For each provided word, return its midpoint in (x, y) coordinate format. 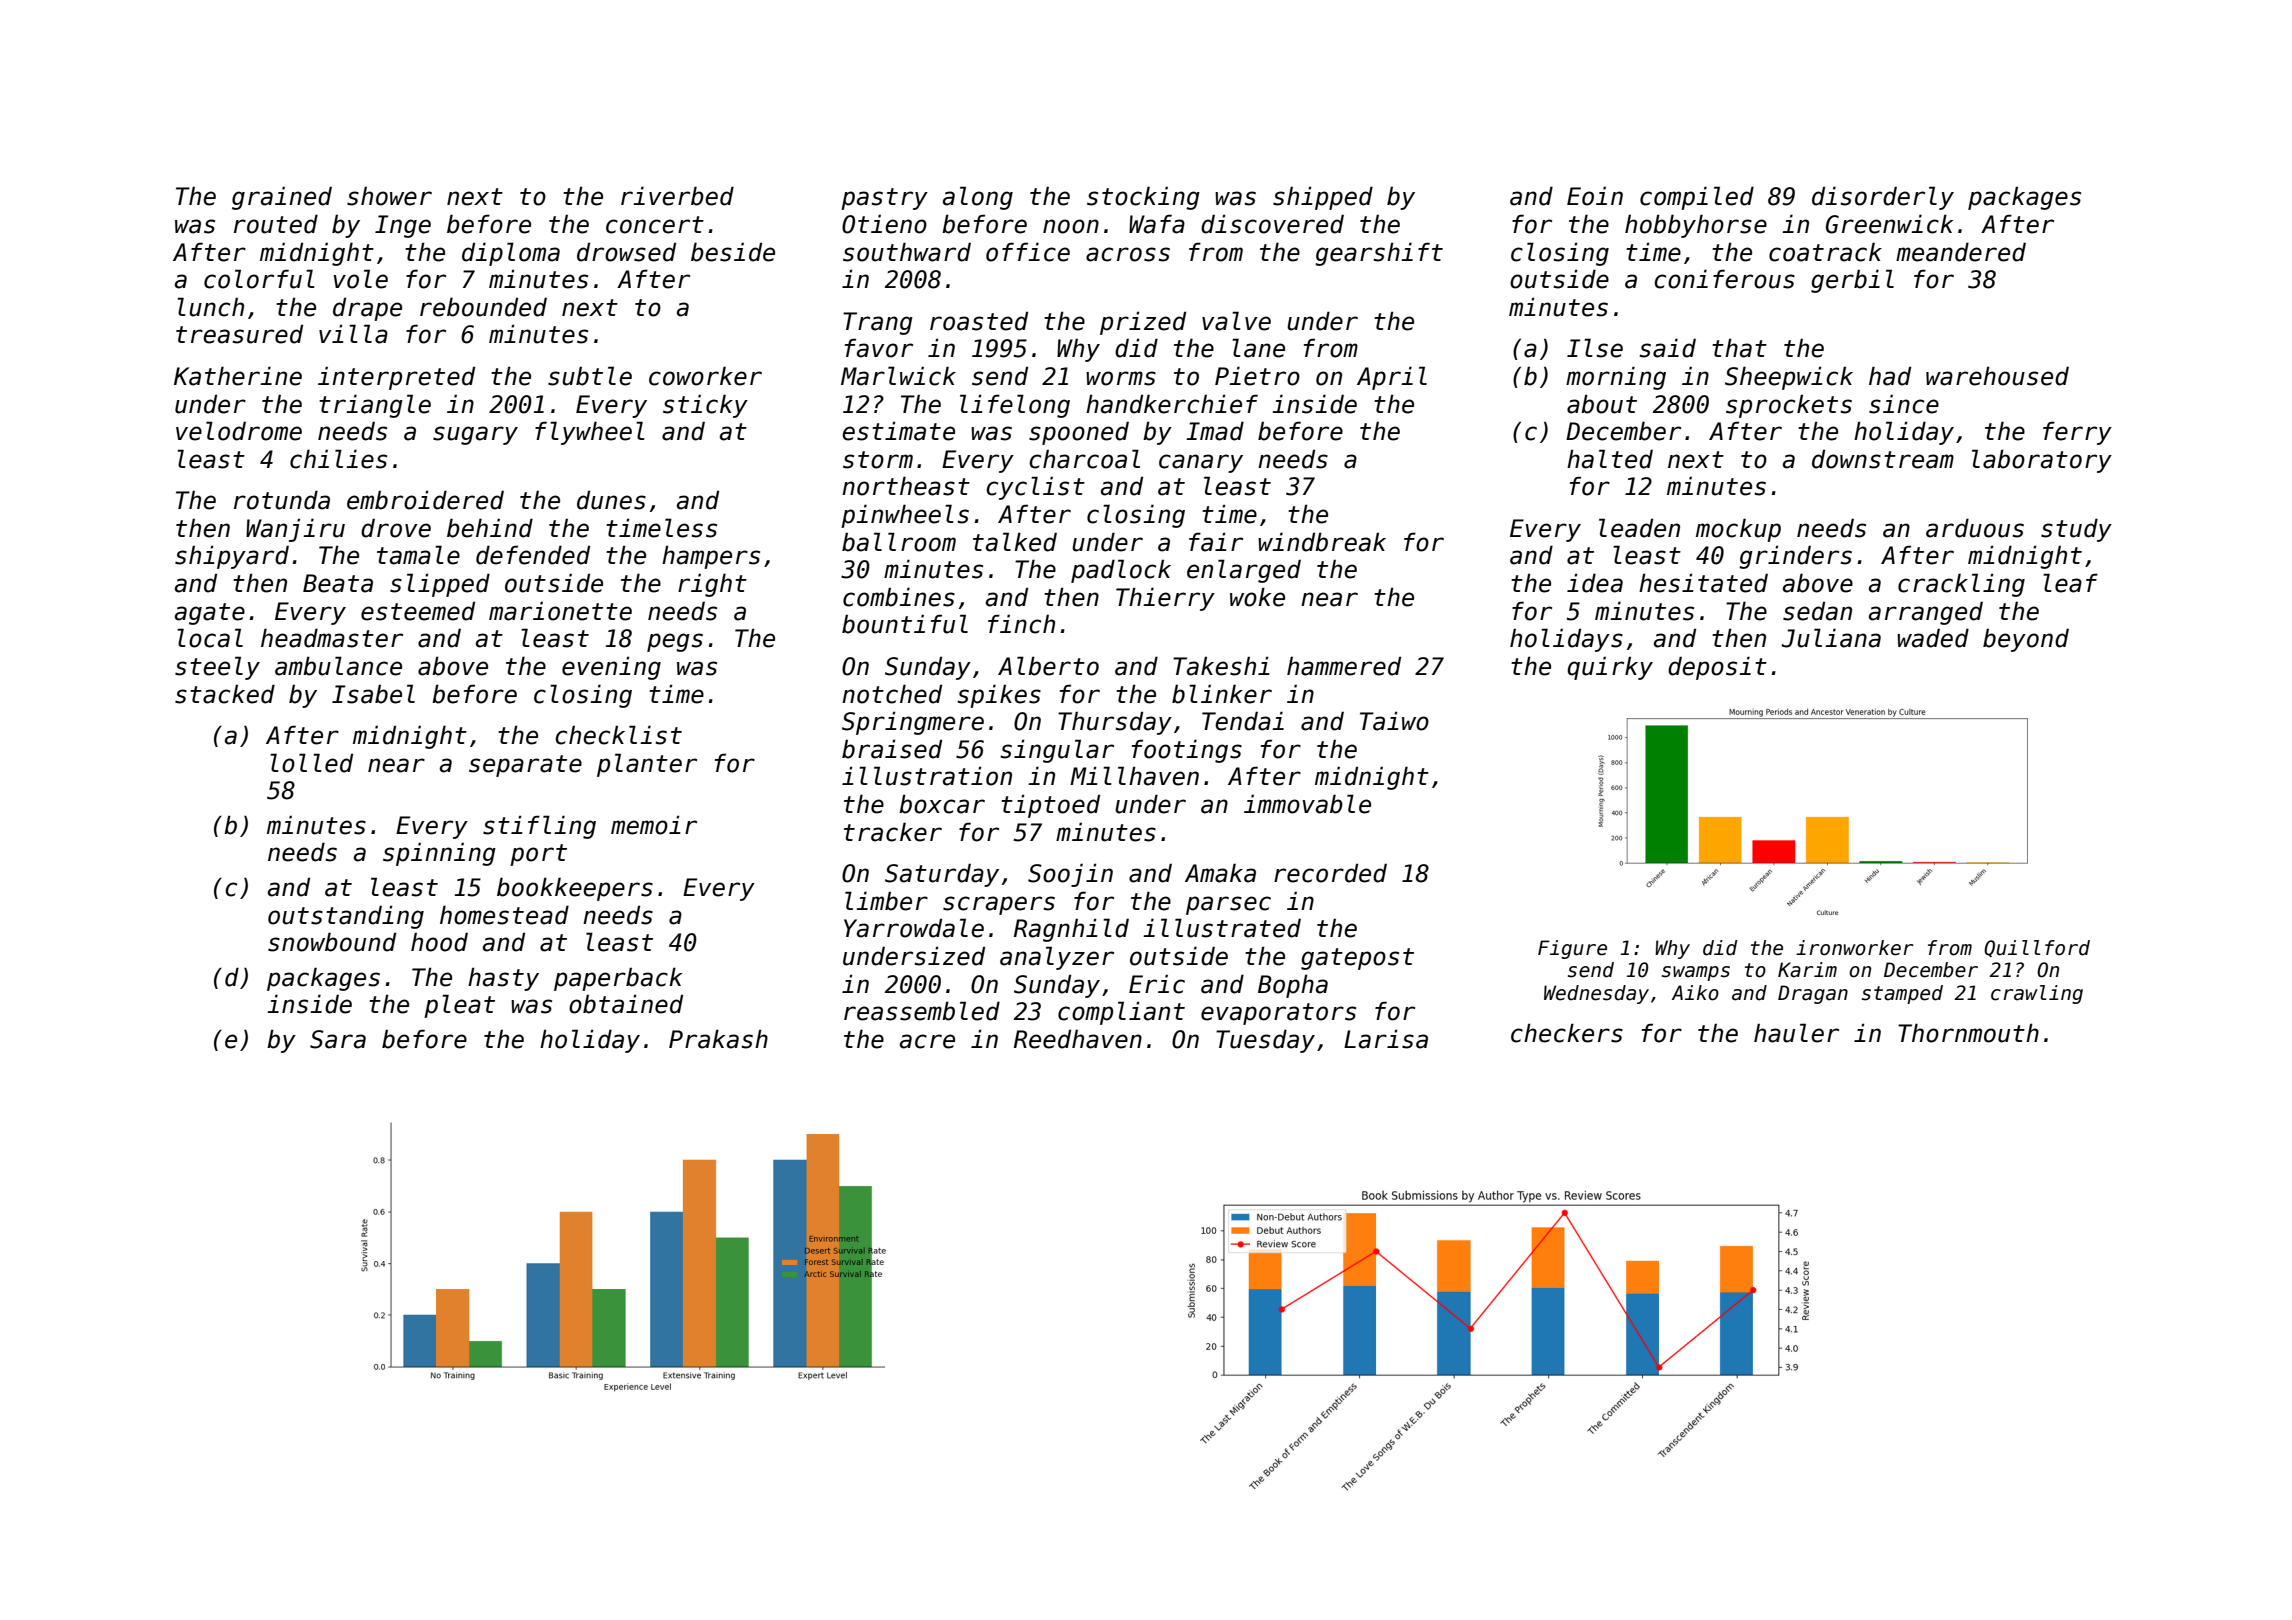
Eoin (1595, 196)
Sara (338, 1039)
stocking (1143, 198)
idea (1595, 583)
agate (210, 614)
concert (655, 225)
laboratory (2042, 461)
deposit (1717, 668)
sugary (475, 435)
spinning (439, 854)
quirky (1610, 668)
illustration (927, 776)
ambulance (338, 666)
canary (1201, 463)
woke (1257, 597)
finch (1021, 624)
